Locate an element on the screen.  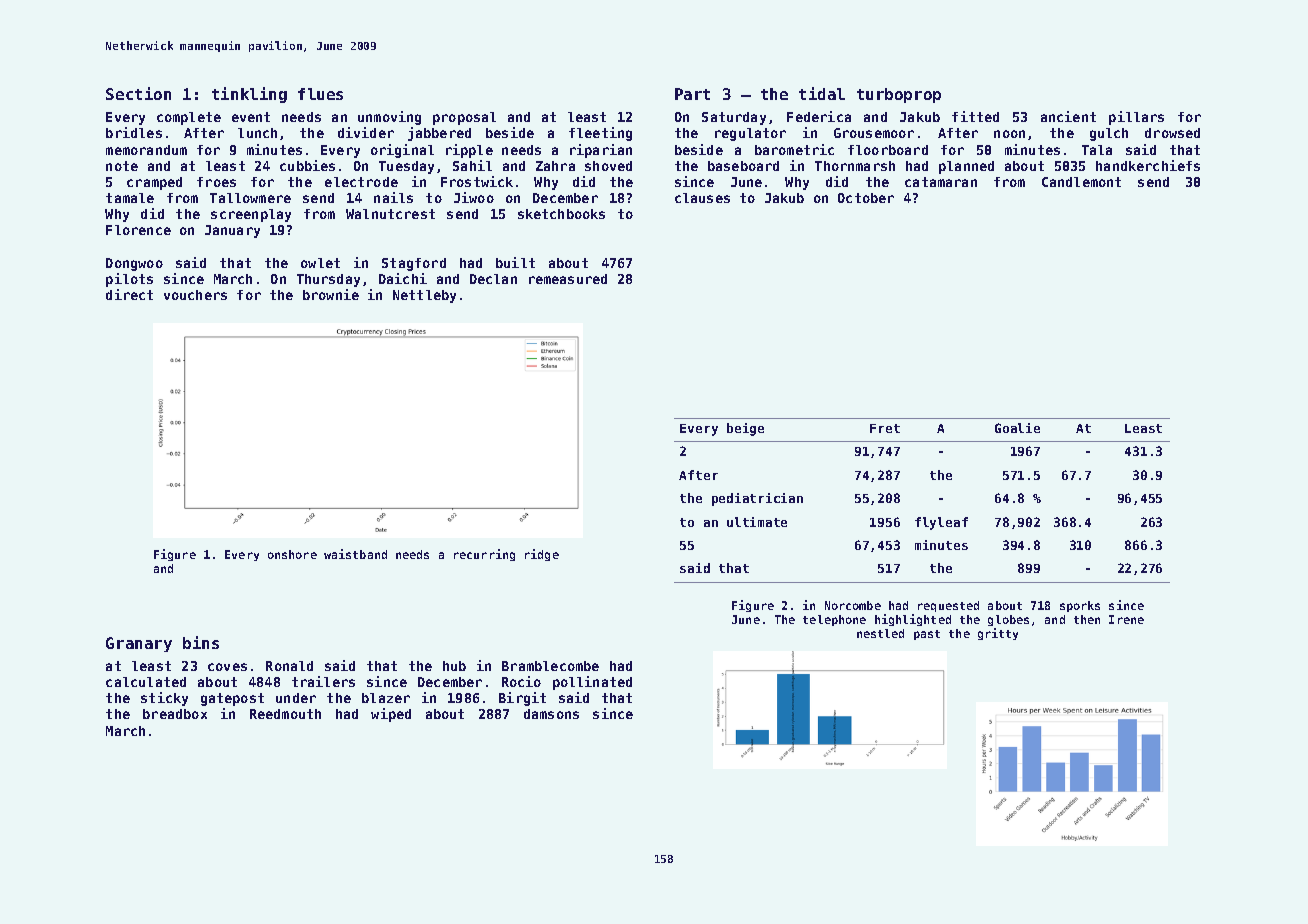
wiped is located at coordinates (391, 715).
